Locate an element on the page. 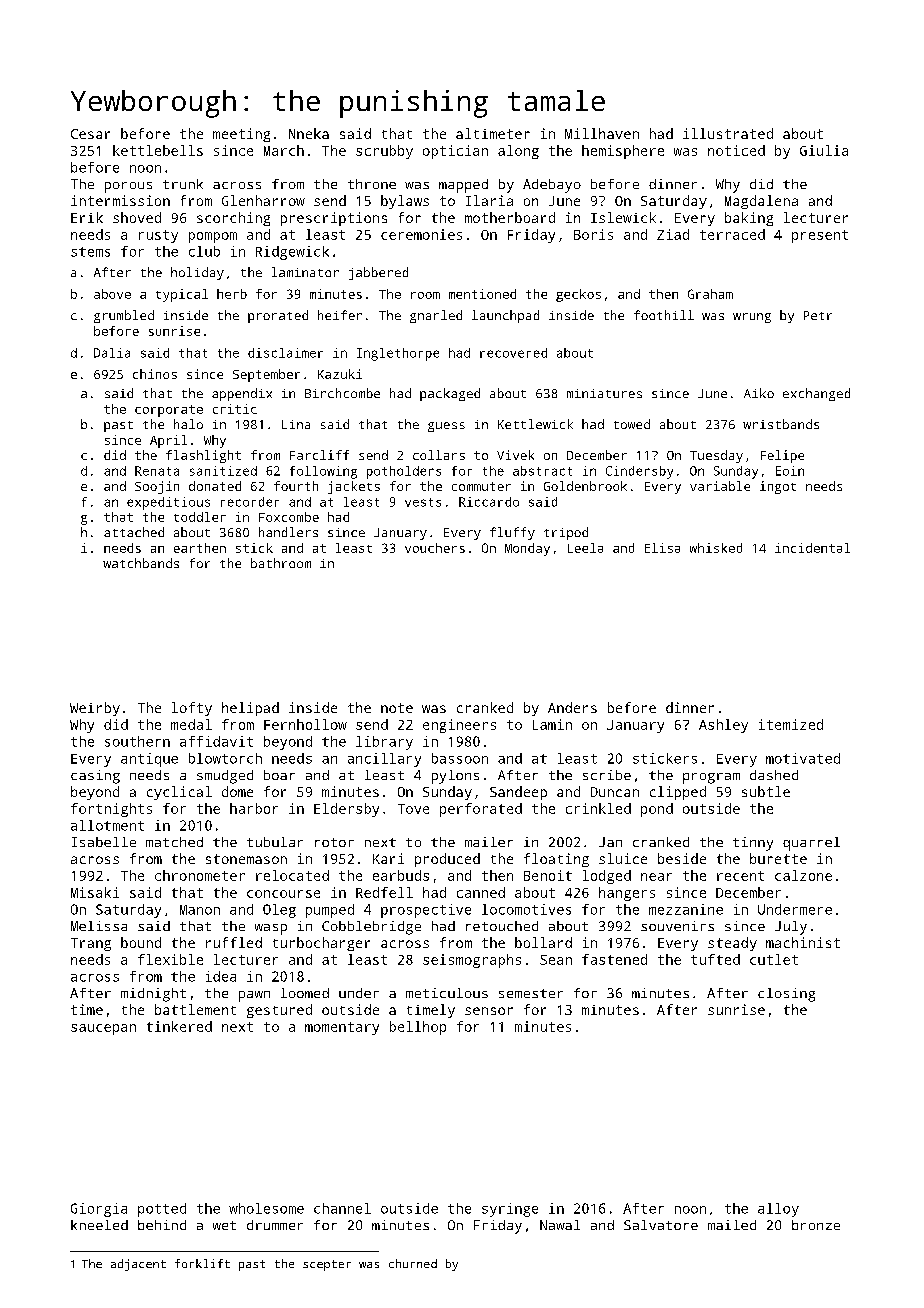 The height and width of the image is (1308, 924). foothill is located at coordinates (664, 315).
